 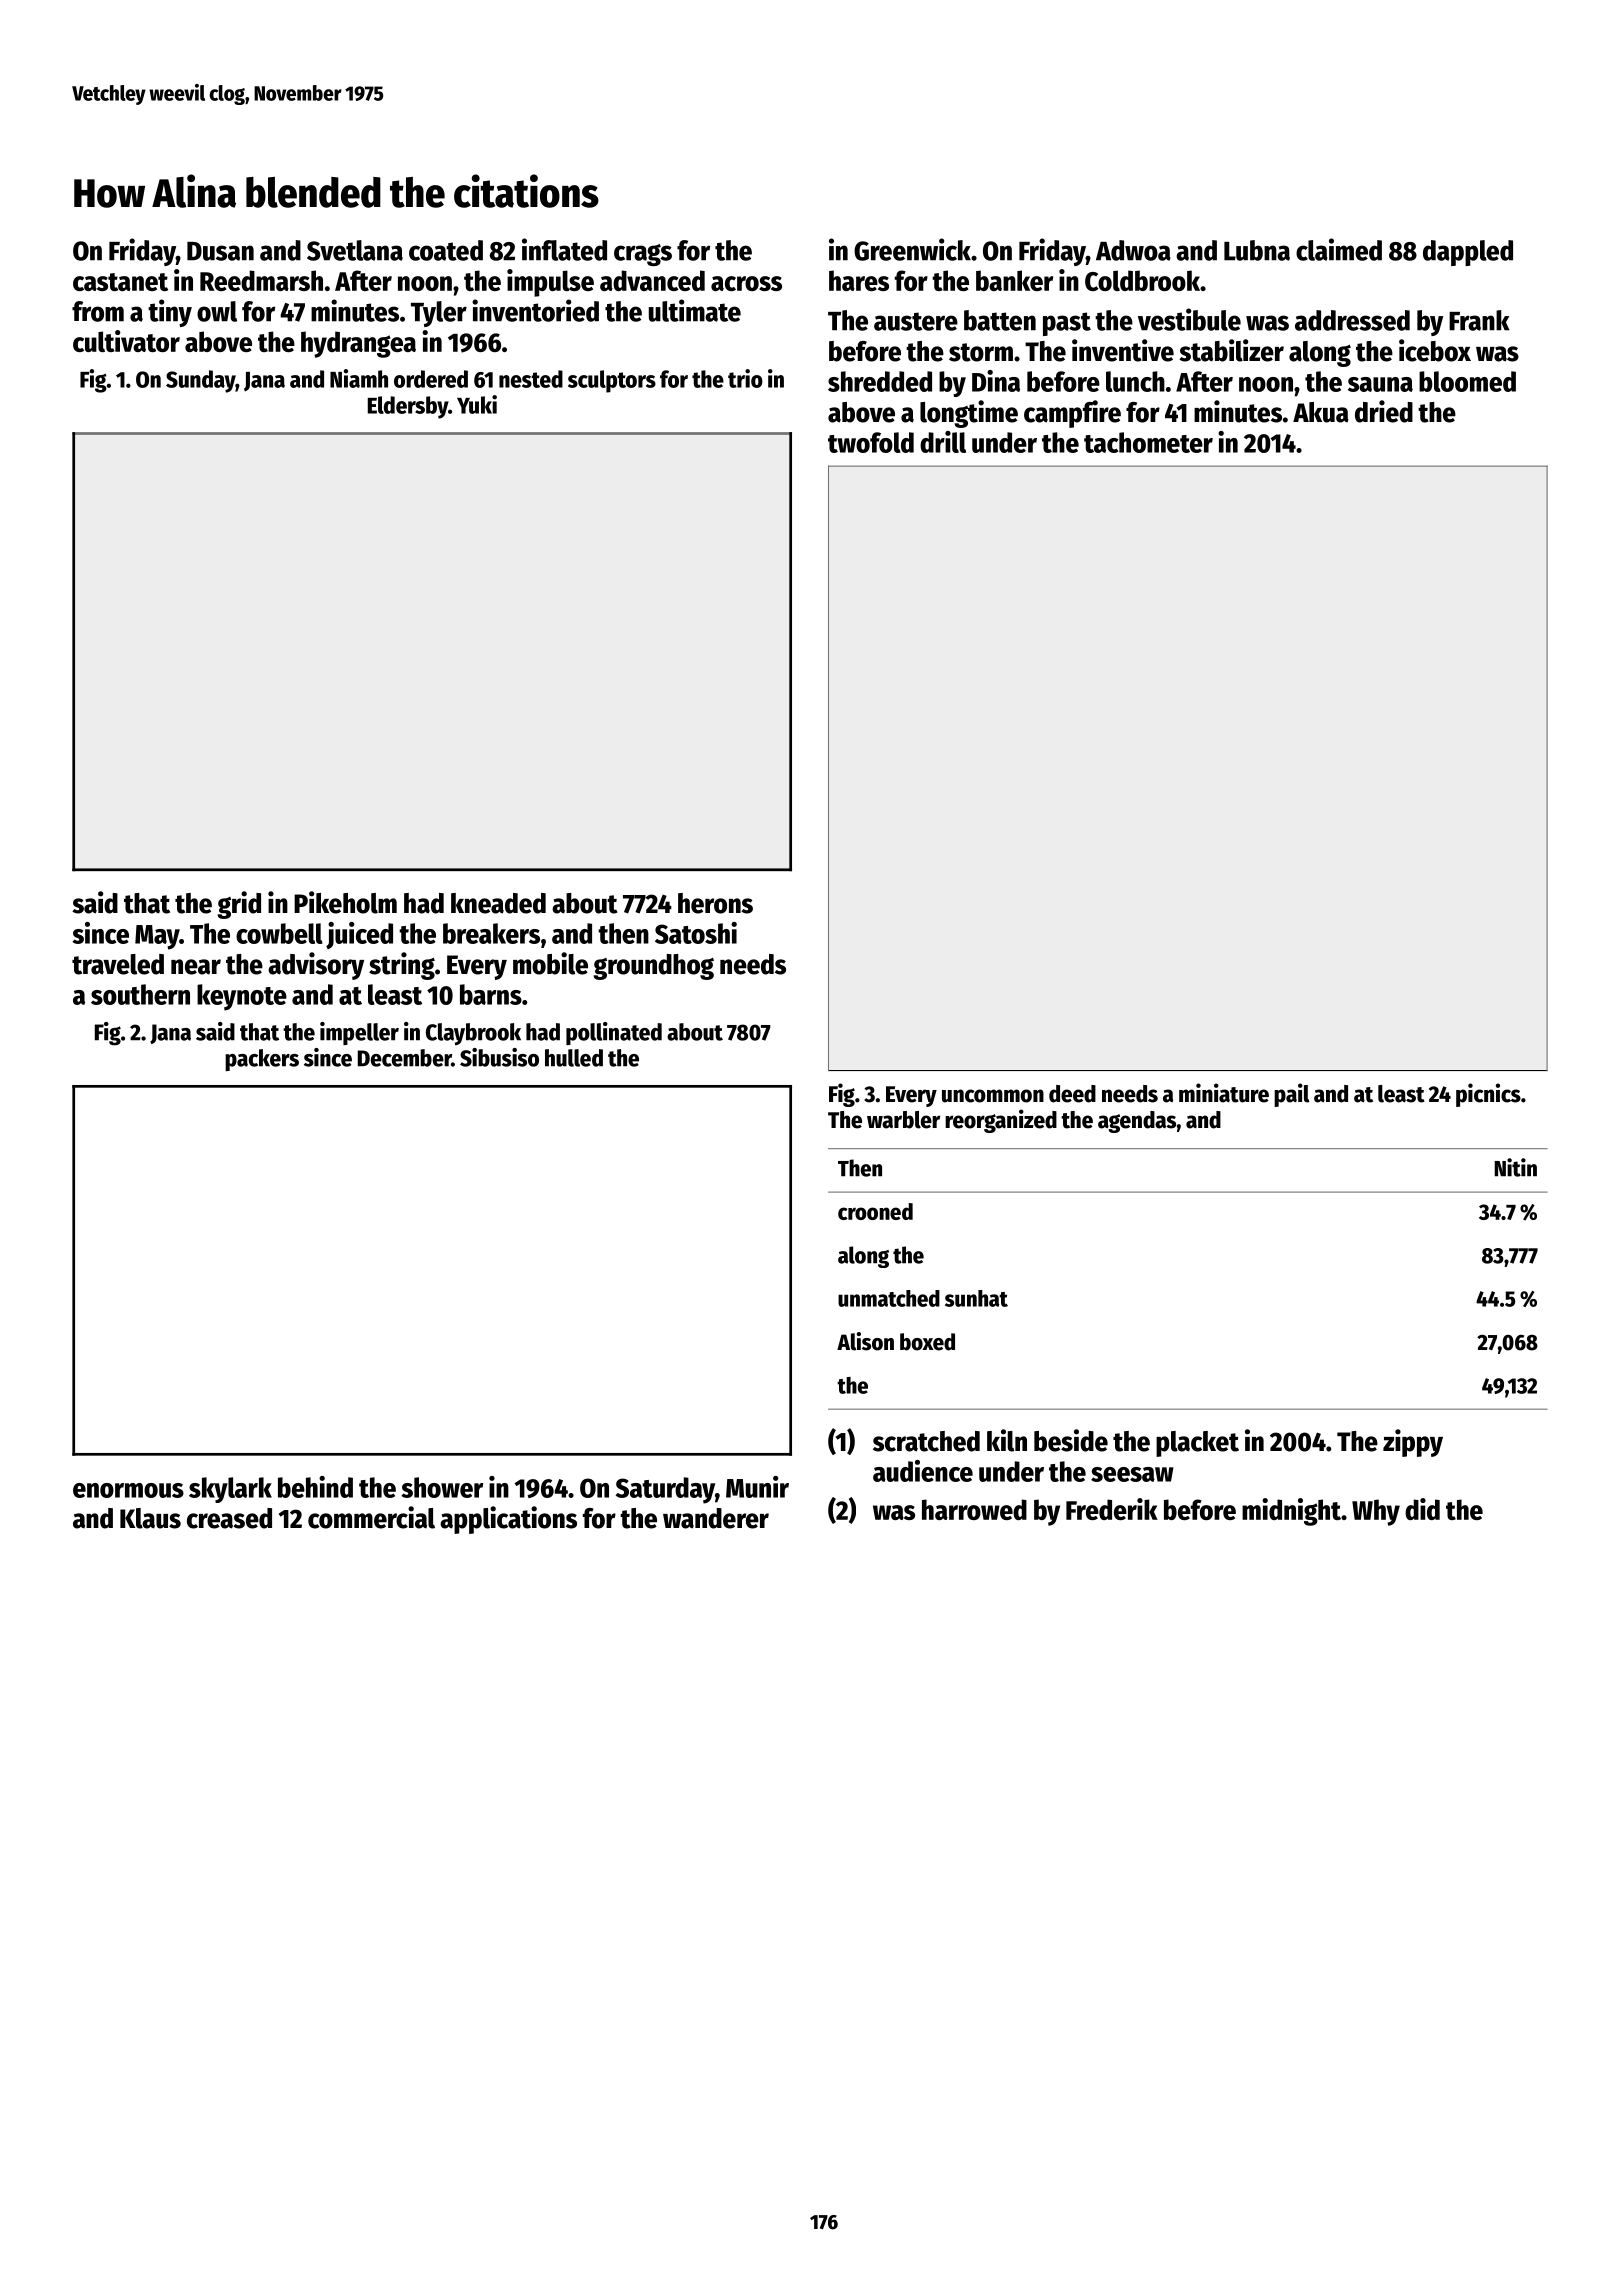 I want to click on Why, so click(x=1376, y=1512).
